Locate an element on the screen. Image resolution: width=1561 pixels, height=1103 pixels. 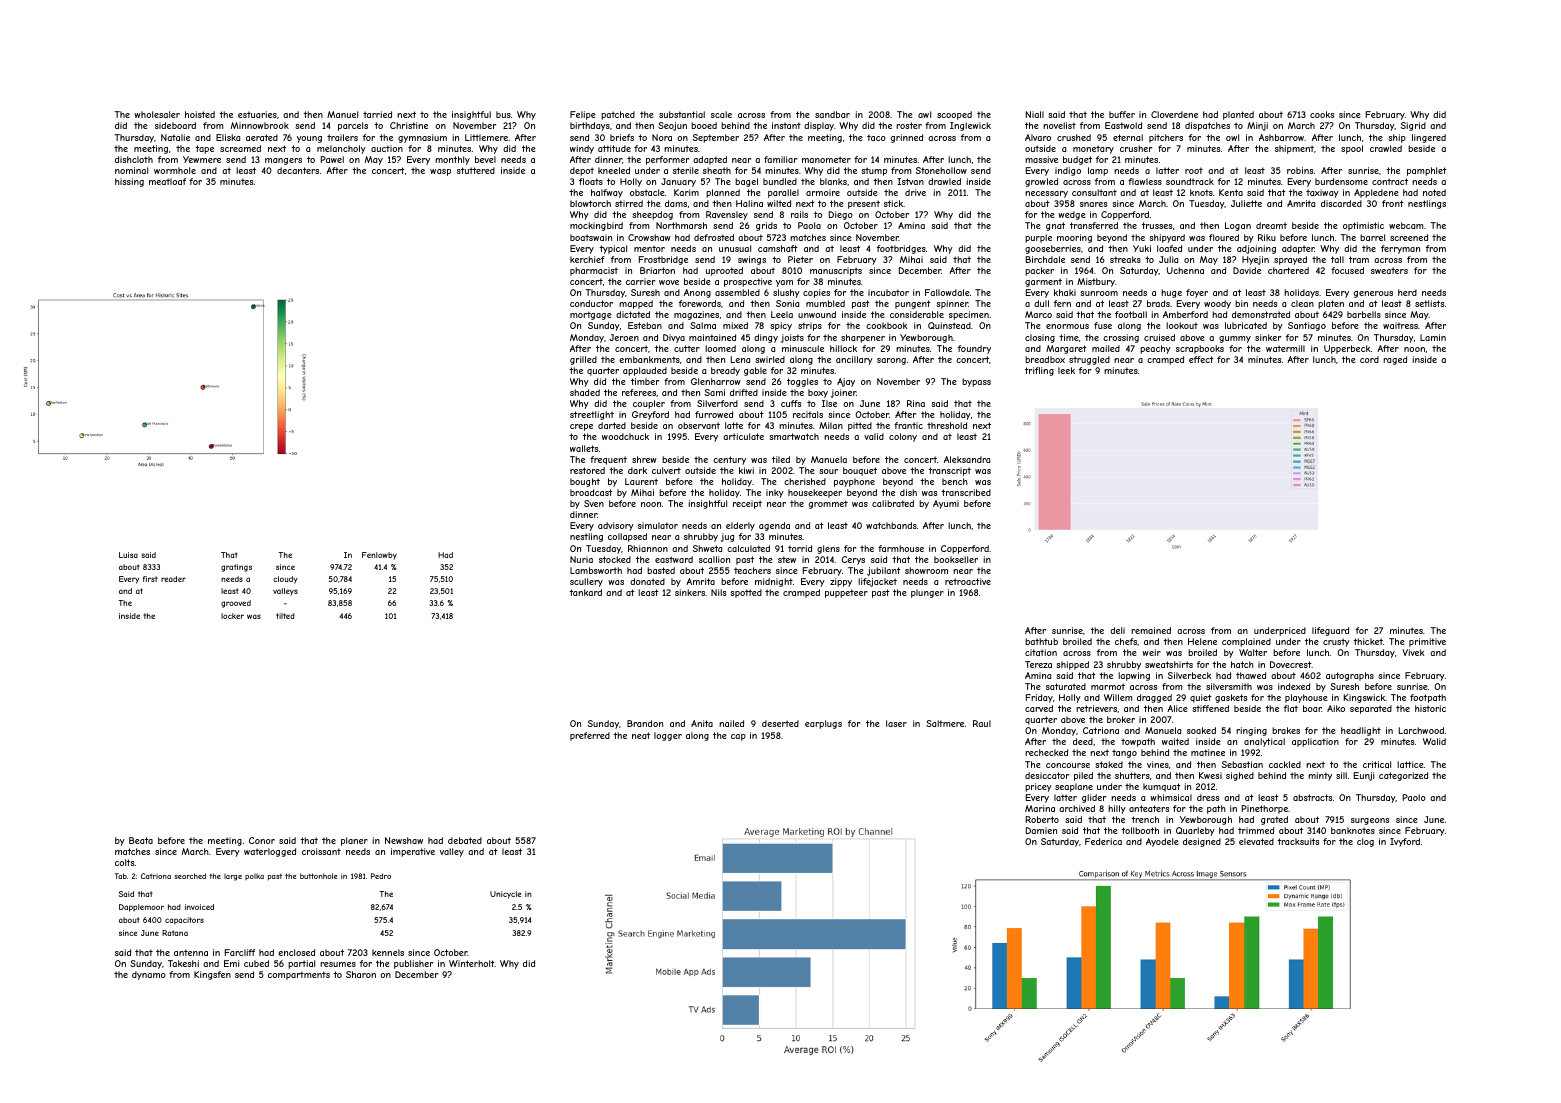
shaded is located at coordinates (585, 392).
